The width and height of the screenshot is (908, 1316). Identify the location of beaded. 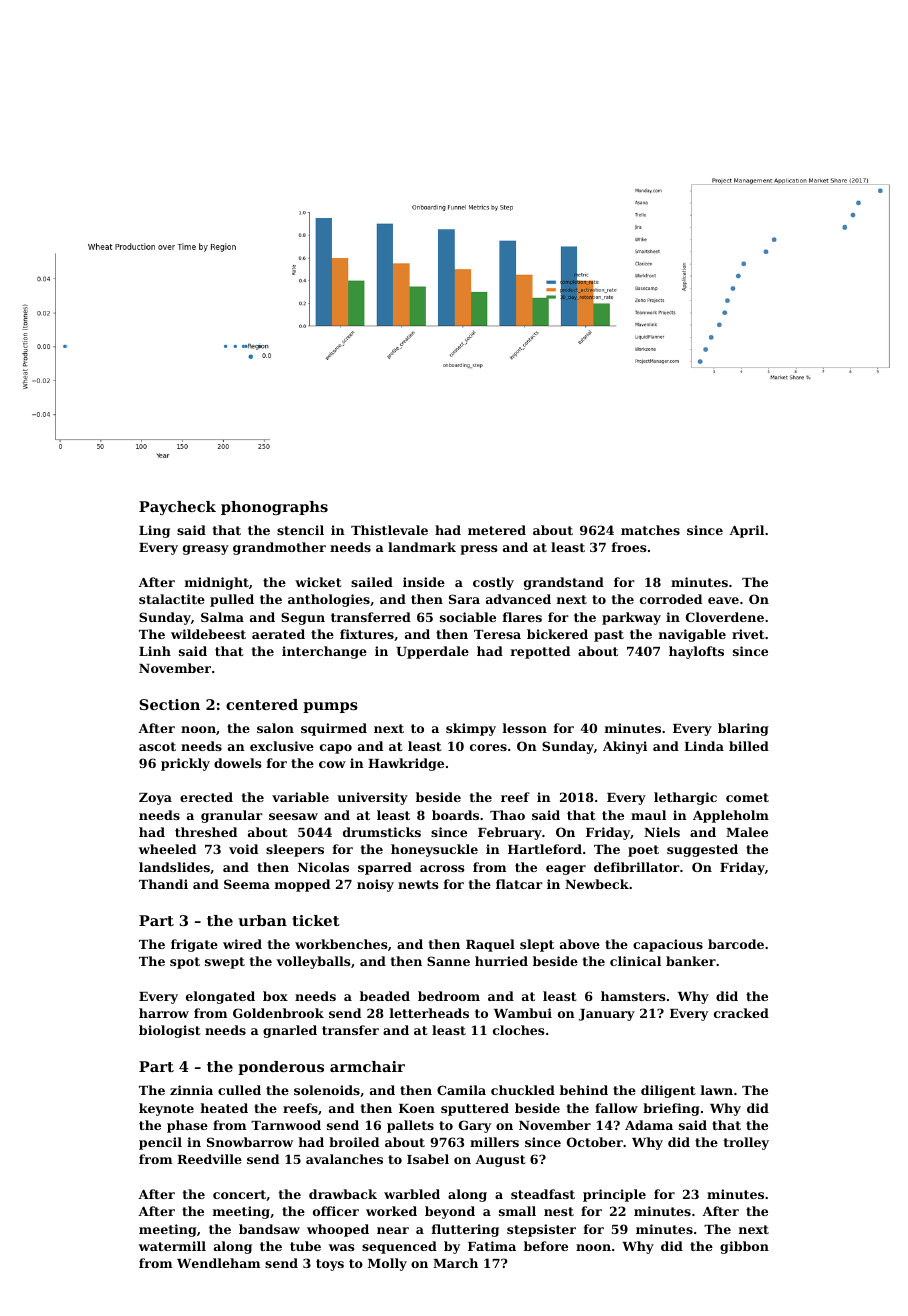
(385, 996).
